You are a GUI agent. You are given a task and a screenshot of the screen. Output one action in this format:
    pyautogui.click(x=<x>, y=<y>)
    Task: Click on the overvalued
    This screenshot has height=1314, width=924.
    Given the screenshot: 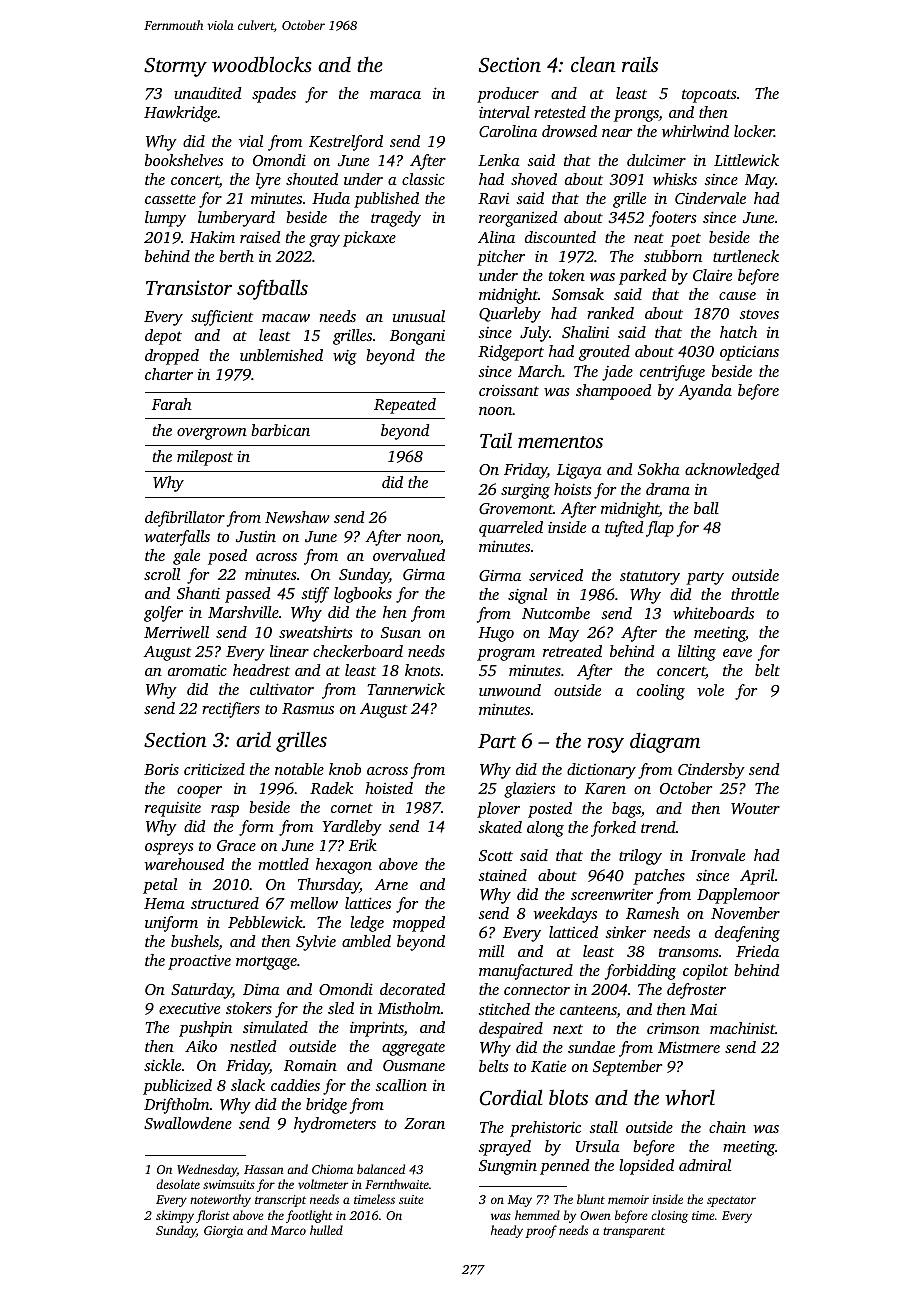 What is the action you would take?
    pyautogui.click(x=409, y=555)
